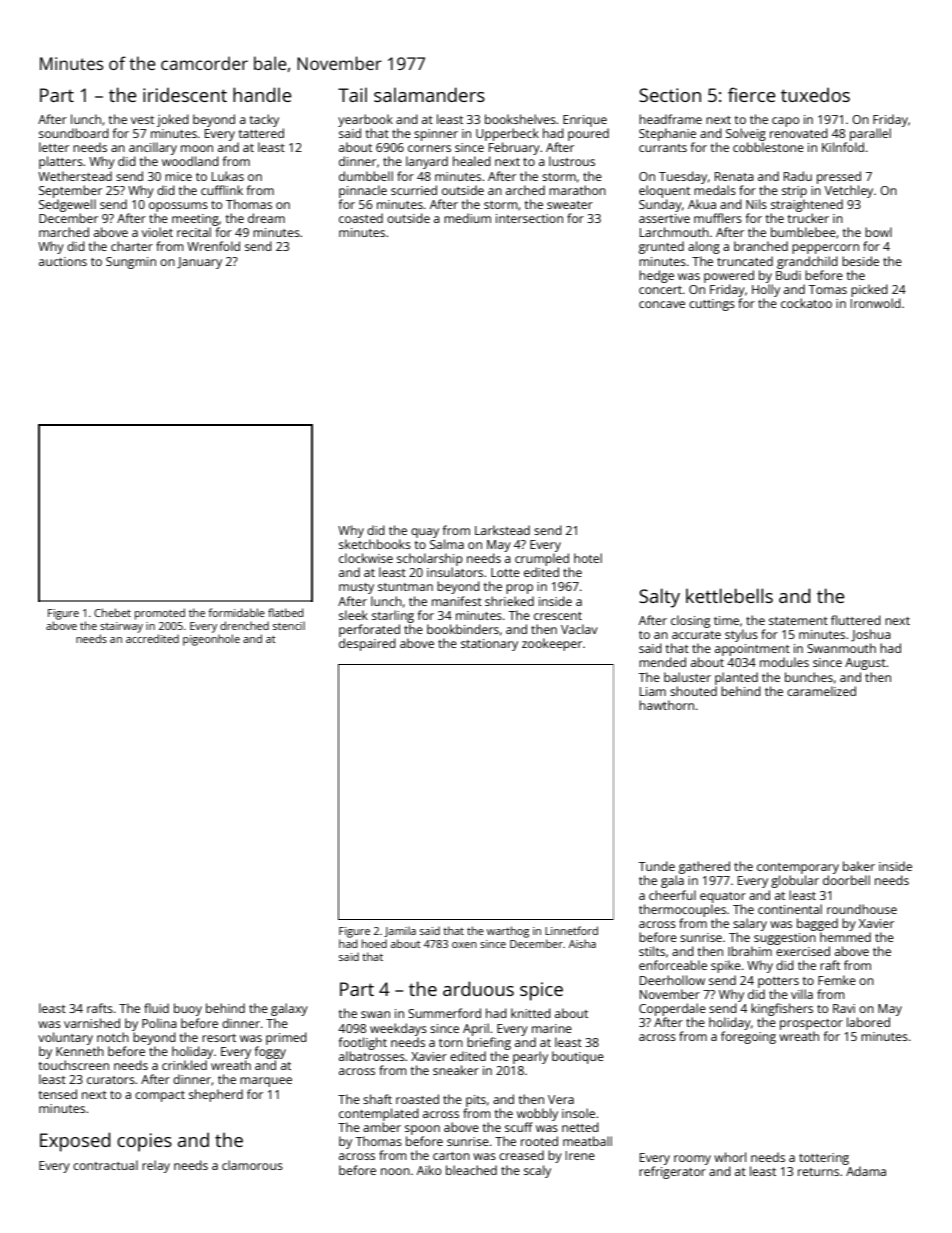  What do you see at coordinates (361, 218) in the screenshot?
I see `coasted` at bounding box center [361, 218].
